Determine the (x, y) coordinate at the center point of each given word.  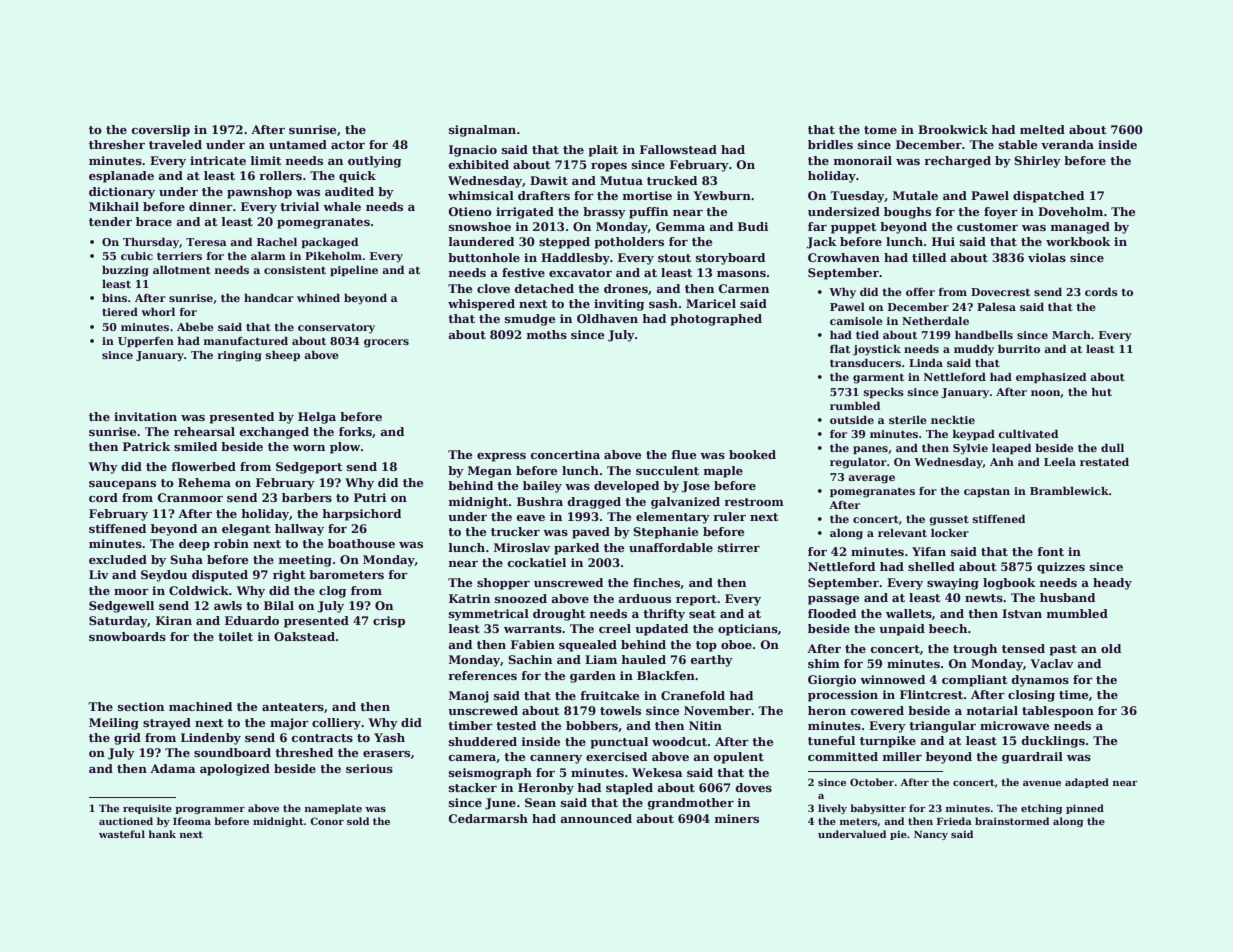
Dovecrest (1000, 292)
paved (591, 533)
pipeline (354, 270)
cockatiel (537, 562)
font (1050, 551)
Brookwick (953, 129)
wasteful (122, 834)
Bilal (279, 605)
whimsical (481, 195)
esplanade (121, 177)
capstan (987, 492)
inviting (619, 305)
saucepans (122, 485)
